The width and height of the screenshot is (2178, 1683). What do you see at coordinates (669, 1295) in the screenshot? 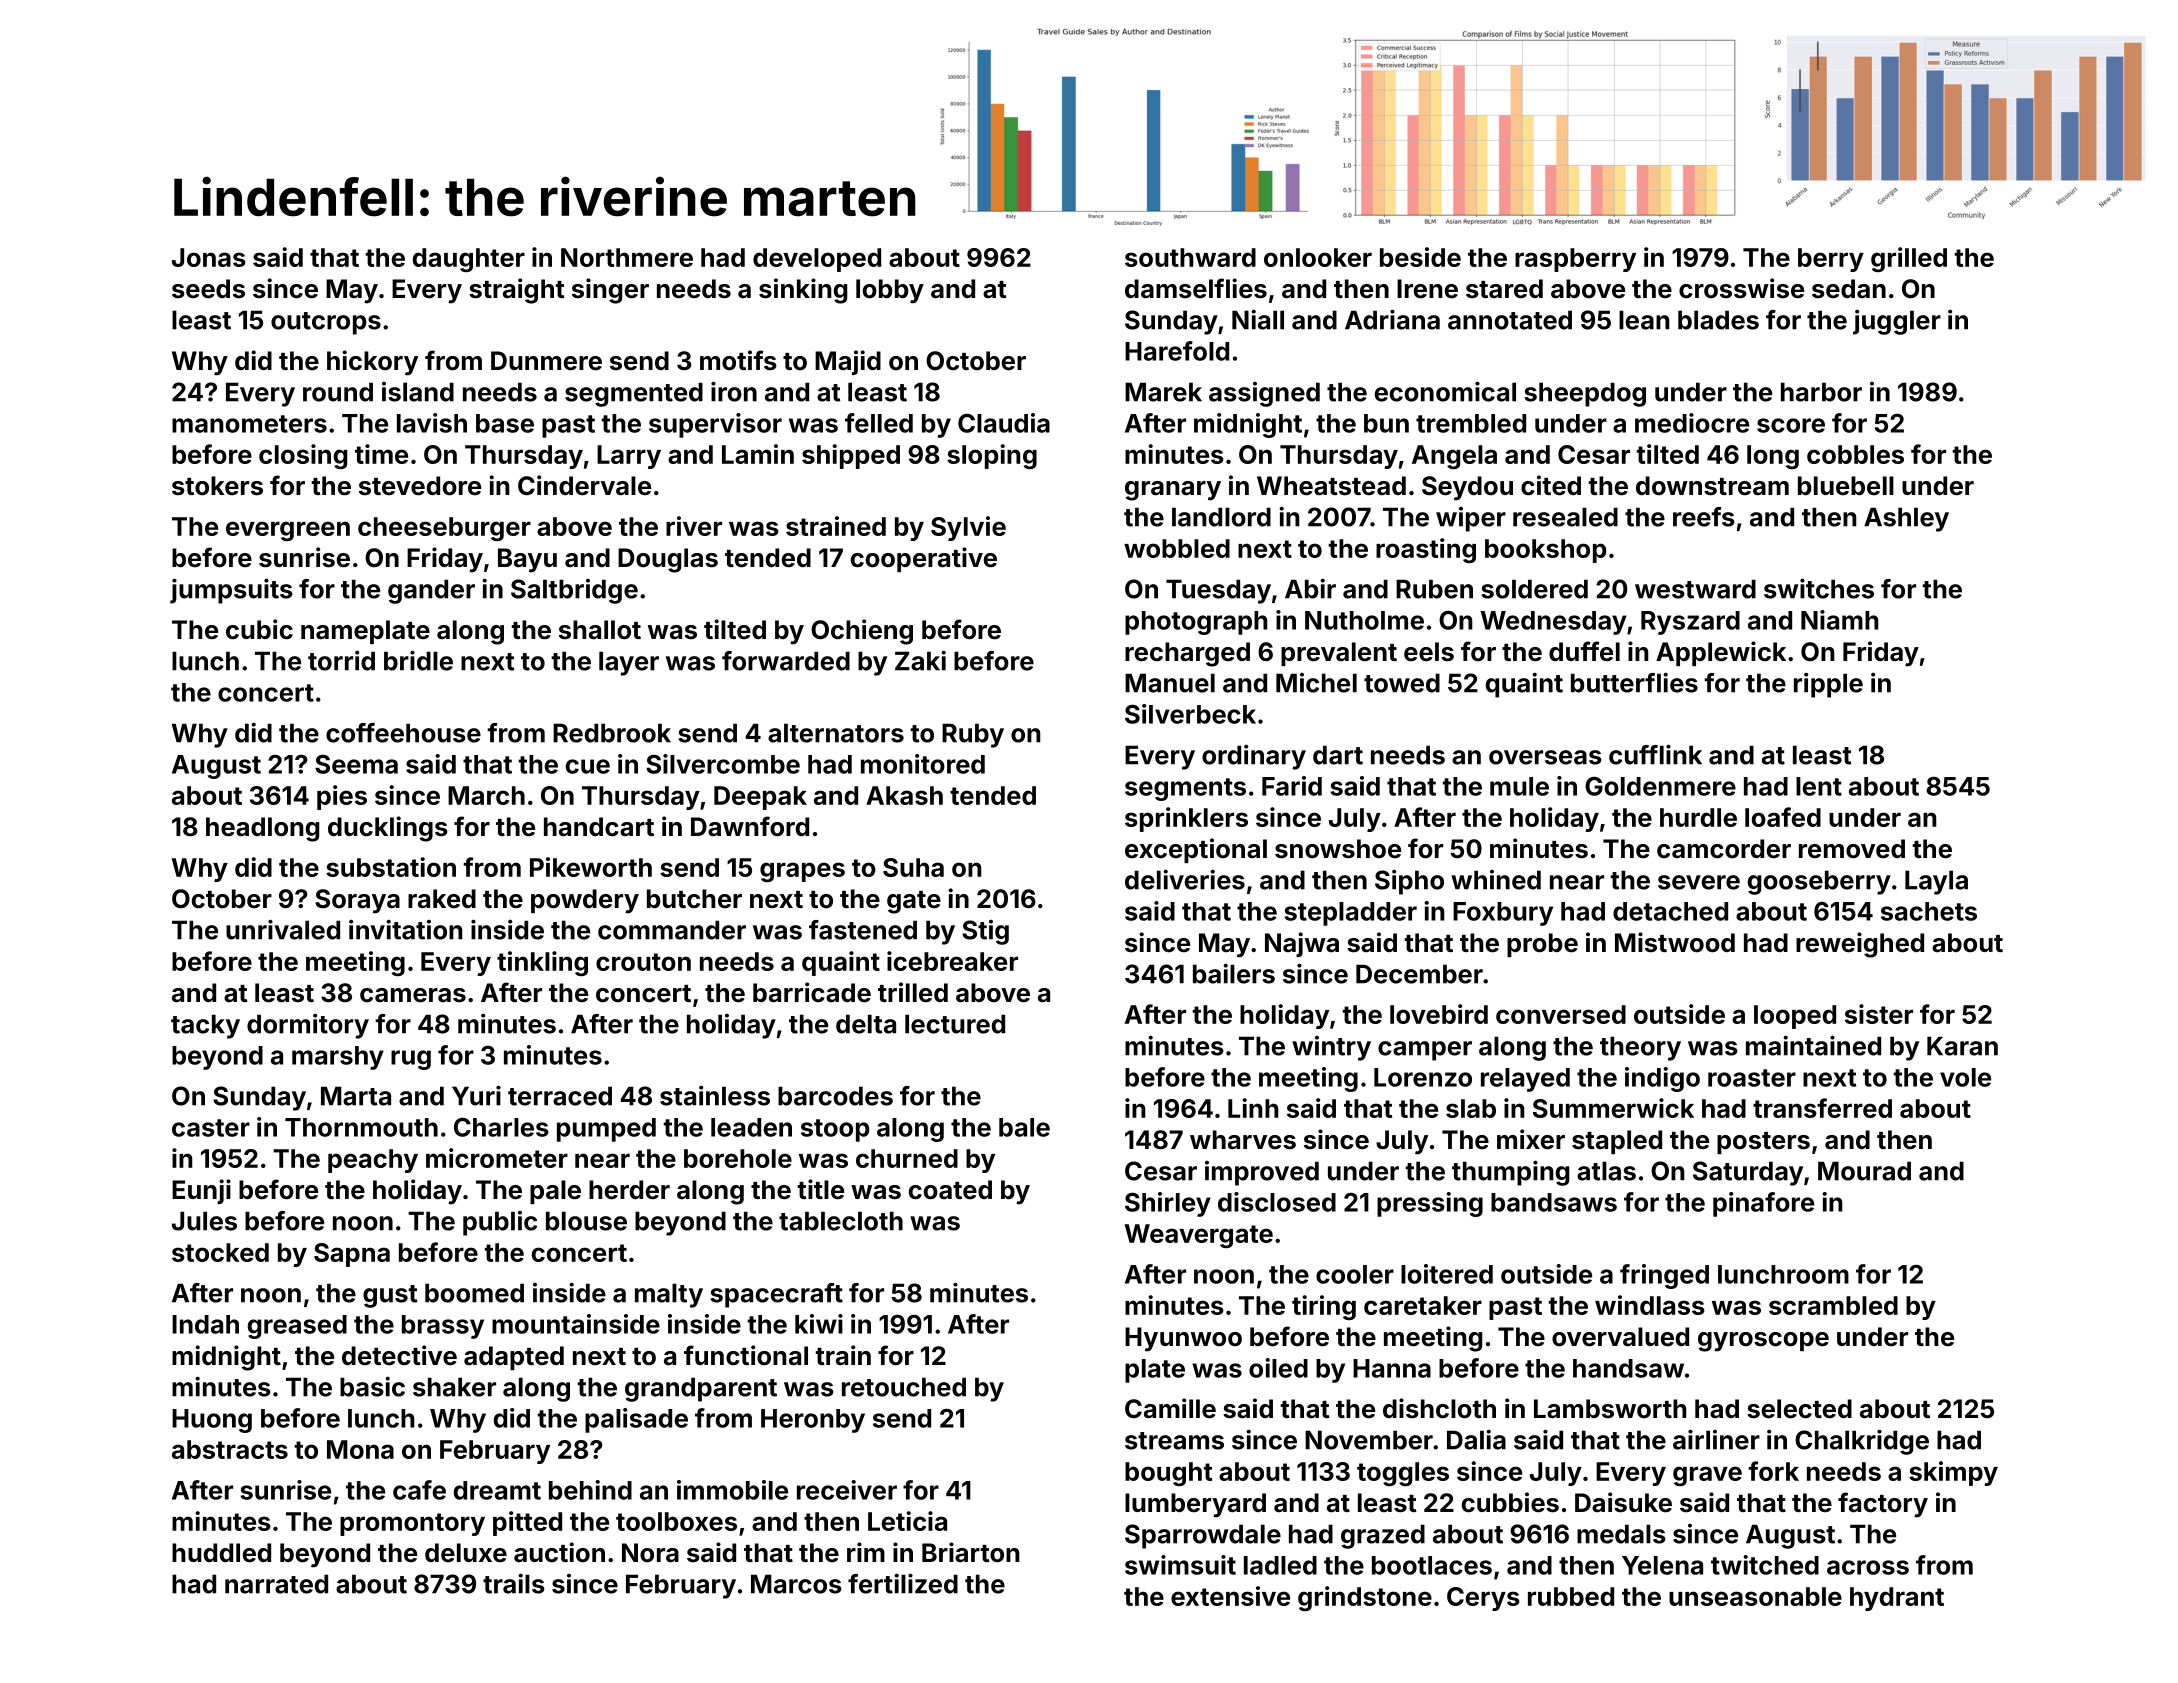
I see `malty` at bounding box center [669, 1295].
